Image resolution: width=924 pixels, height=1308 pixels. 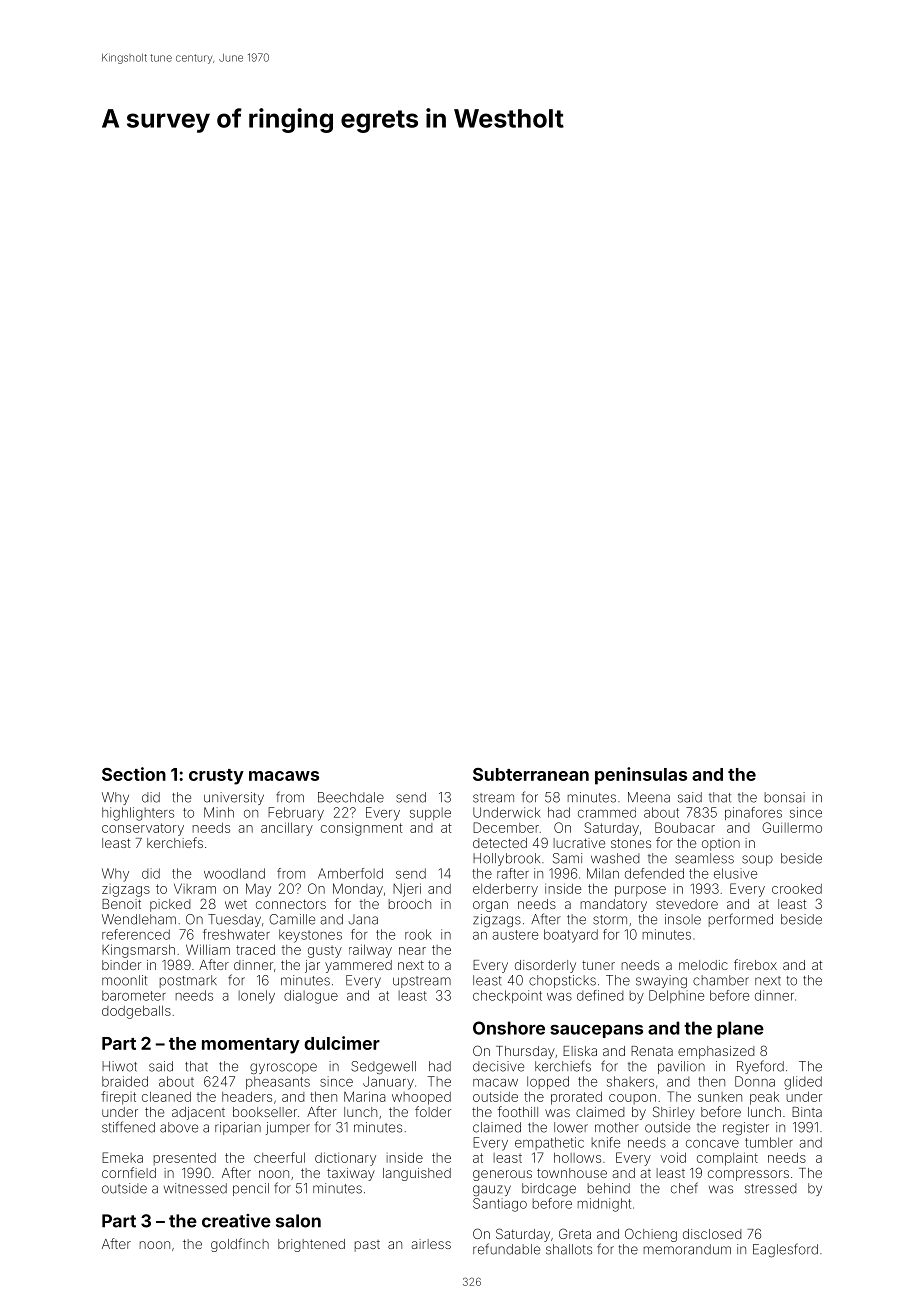 What do you see at coordinates (545, 966) in the screenshot?
I see `disorderly` at bounding box center [545, 966].
